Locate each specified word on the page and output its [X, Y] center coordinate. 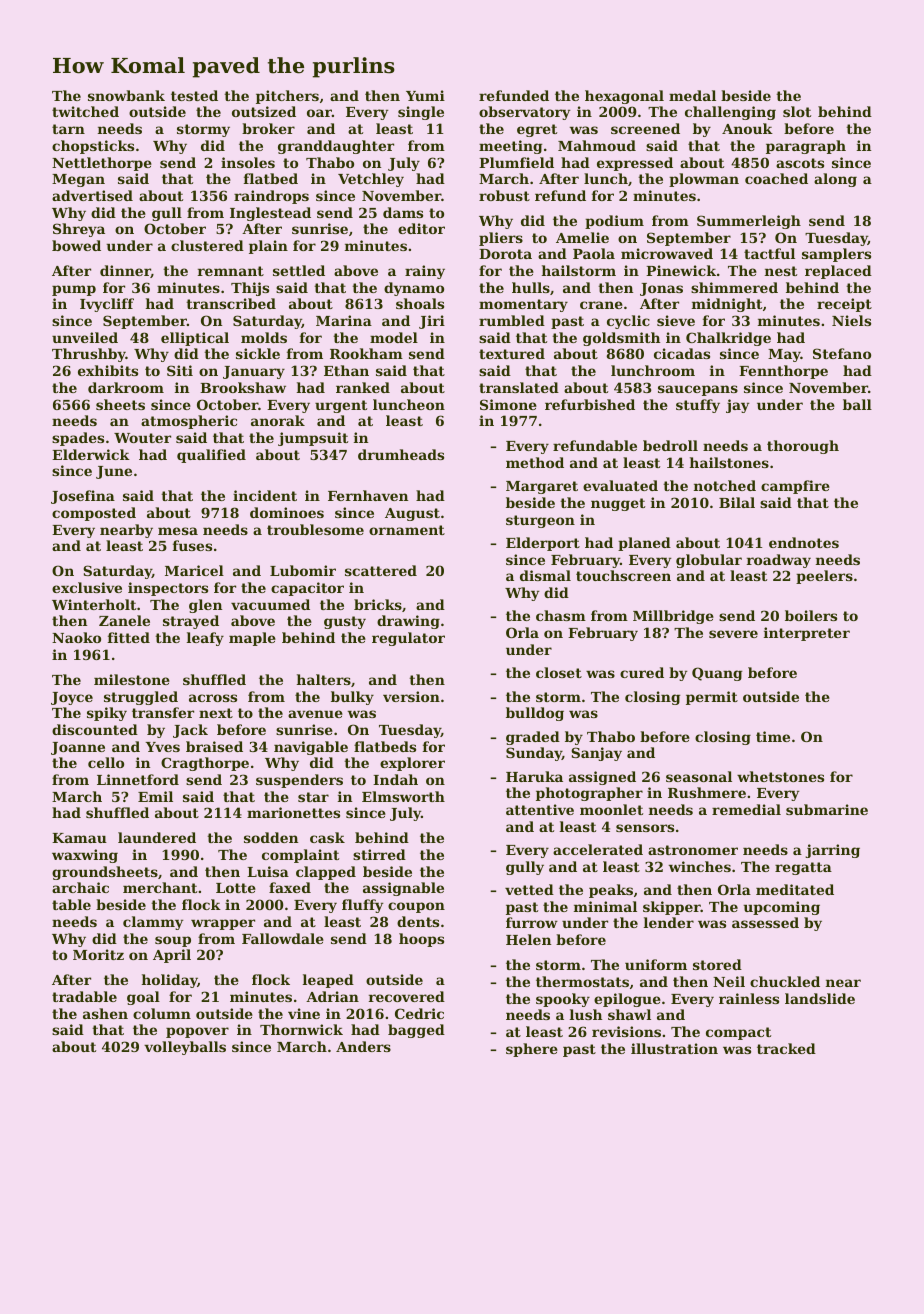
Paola [594, 253]
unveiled [85, 337]
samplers [836, 255]
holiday [170, 981]
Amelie [582, 237]
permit [712, 698]
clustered [207, 245]
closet [559, 672]
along [835, 180]
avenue [315, 714]
